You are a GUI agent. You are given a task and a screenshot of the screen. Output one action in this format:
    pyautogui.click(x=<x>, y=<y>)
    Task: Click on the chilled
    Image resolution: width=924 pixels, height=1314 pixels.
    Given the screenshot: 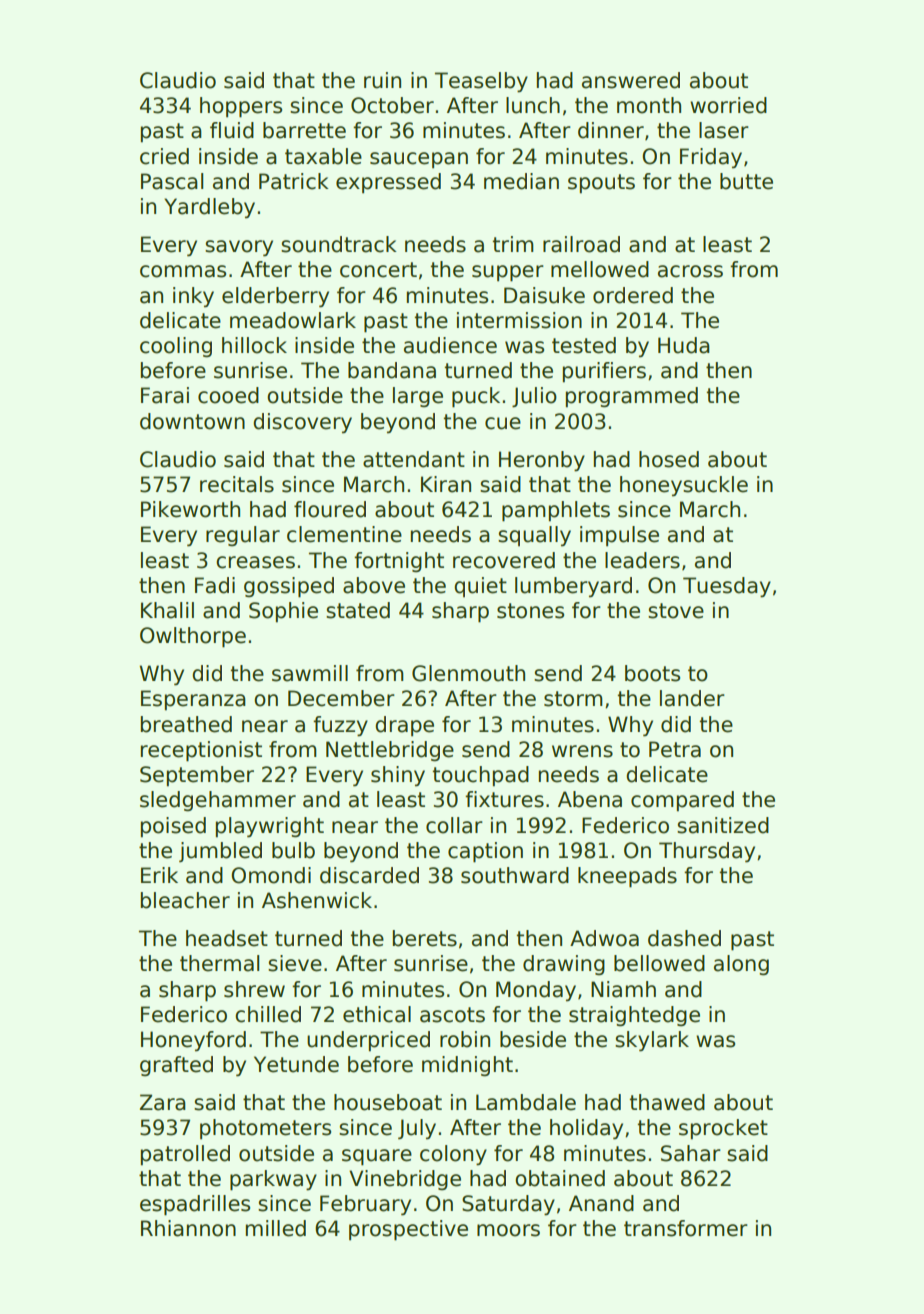 What is the action you would take?
    pyautogui.click(x=268, y=1014)
